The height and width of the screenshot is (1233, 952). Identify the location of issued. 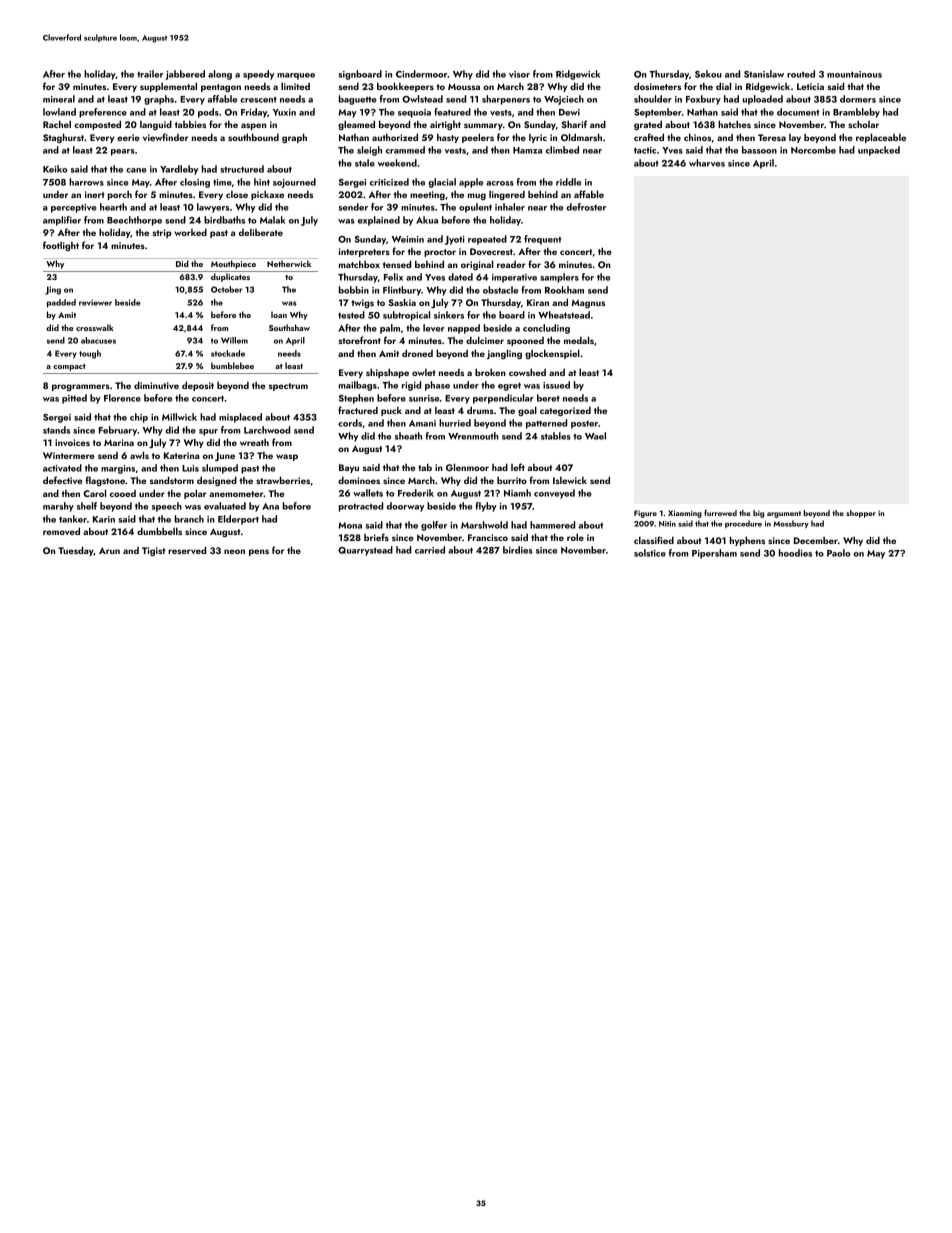
(556, 385).
